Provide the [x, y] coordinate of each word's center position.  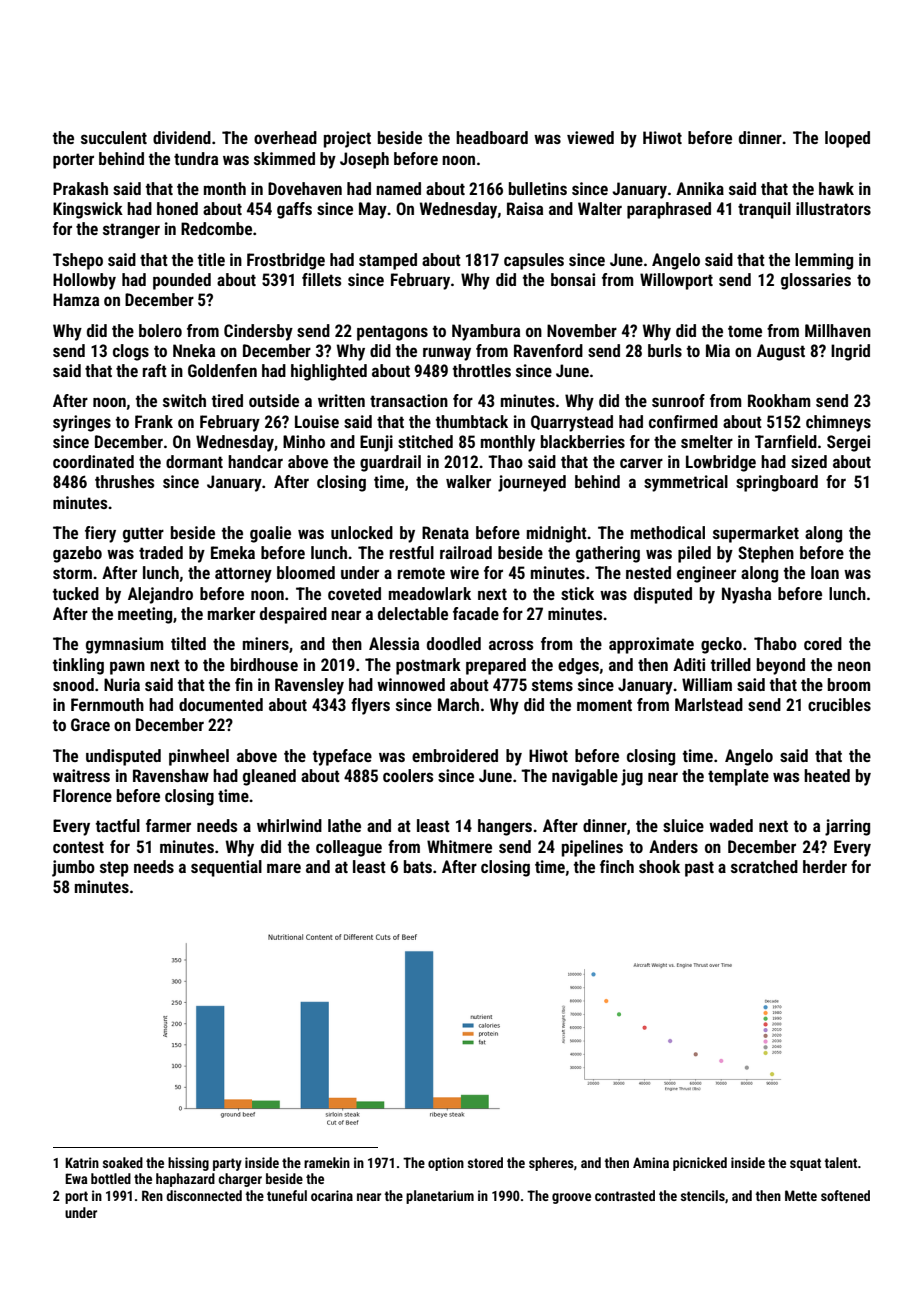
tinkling [78, 666]
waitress [81, 775]
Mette [801, 1195]
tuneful [287, 1195]
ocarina [332, 1195]
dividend [182, 137]
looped [847, 139]
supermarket [756, 534]
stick [577, 593]
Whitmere [459, 846]
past [699, 869]
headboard [492, 137]
